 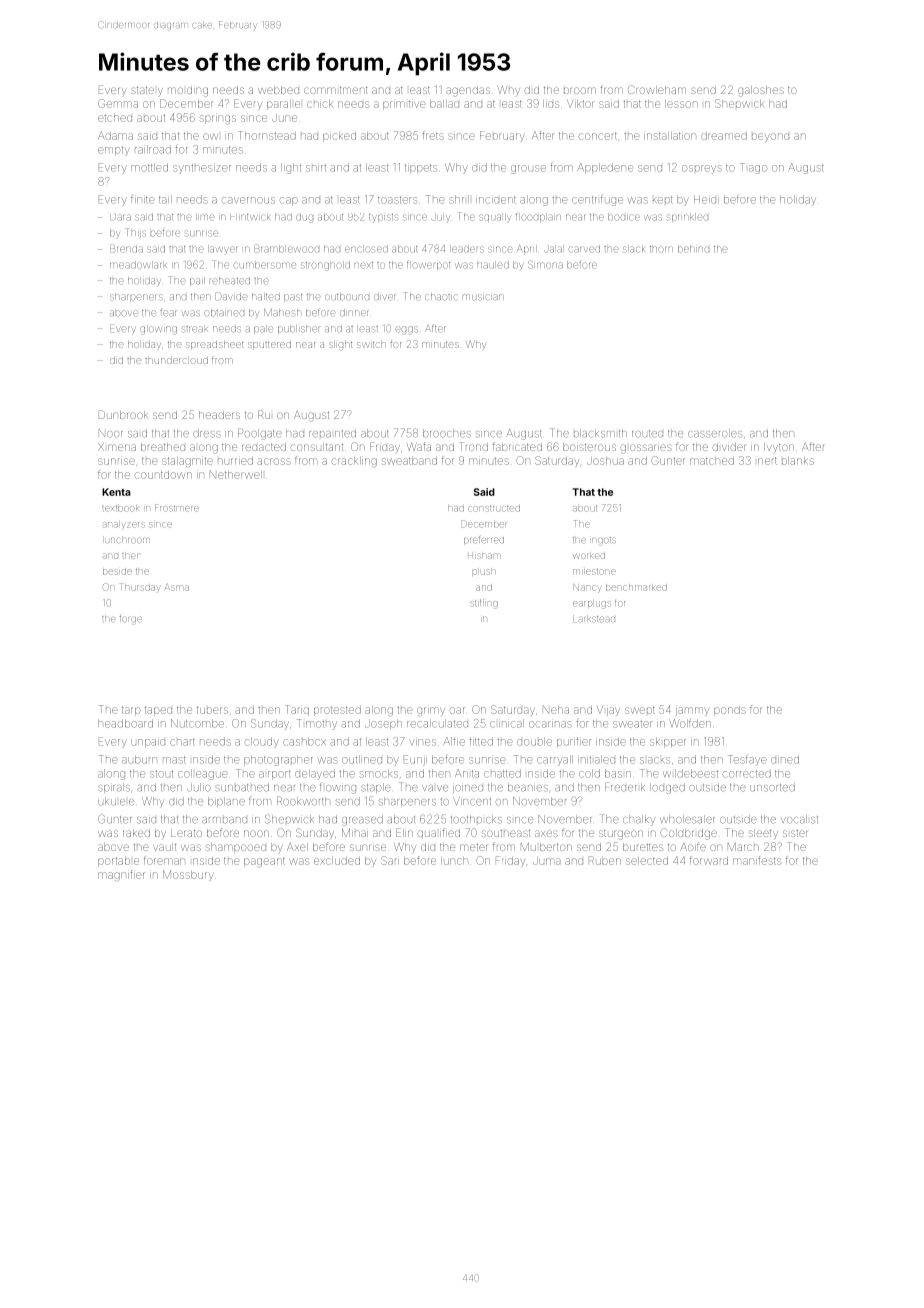 What do you see at coordinates (121, 875) in the document?
I see `magnifier` at bounding box center [121, 875].
